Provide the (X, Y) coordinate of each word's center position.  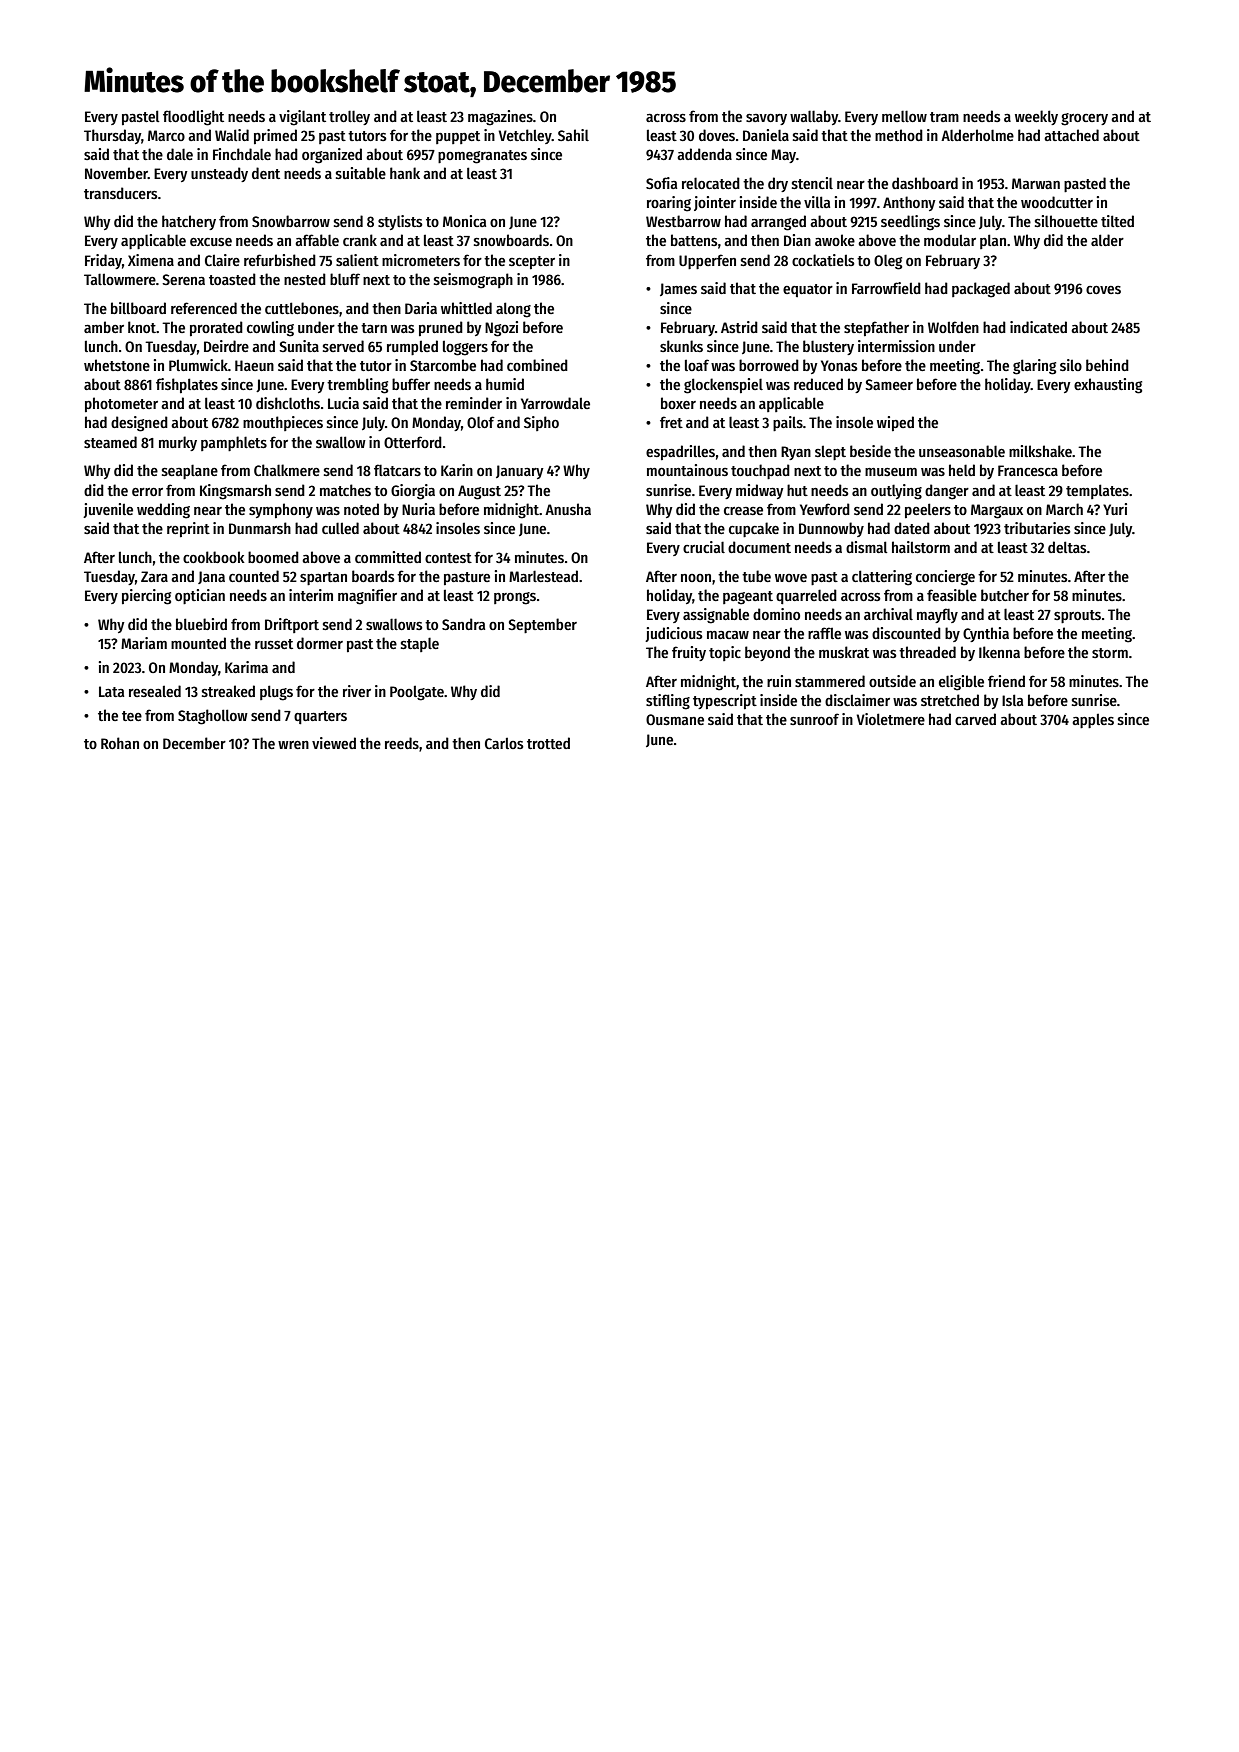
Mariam (144, 643)
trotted (548, 743)
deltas (1067, 547)
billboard (138, 308)
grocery (1084, 119)
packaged (981, 290)
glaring (1034, 367)
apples (1093, 721)
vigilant (302, 118)
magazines (500, 118)
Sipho (541, 423)
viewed (334, 743)
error (147, 492)
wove (791, 578)
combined (537, 365)
